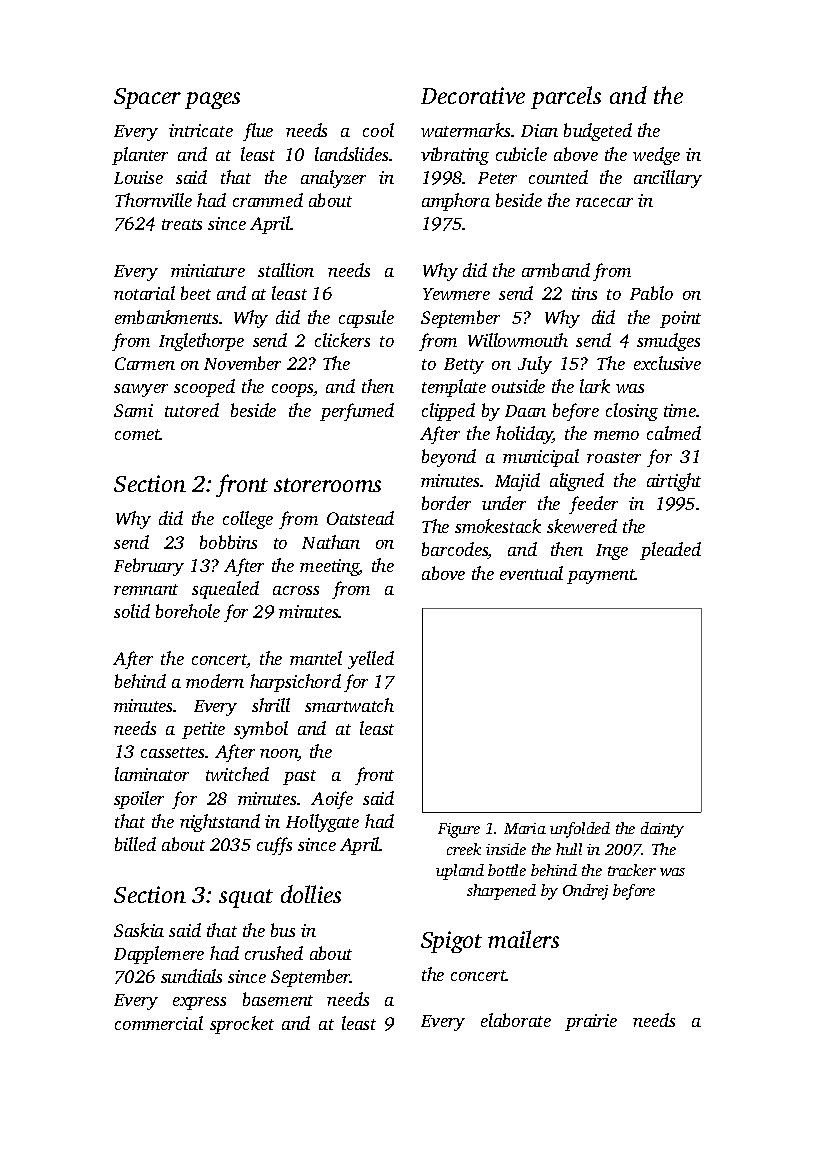 This document has height=1158, width=816. What do you see at coordinates (604, 202) in the document?
I see `racecar` at bounding box center [604, 202].
